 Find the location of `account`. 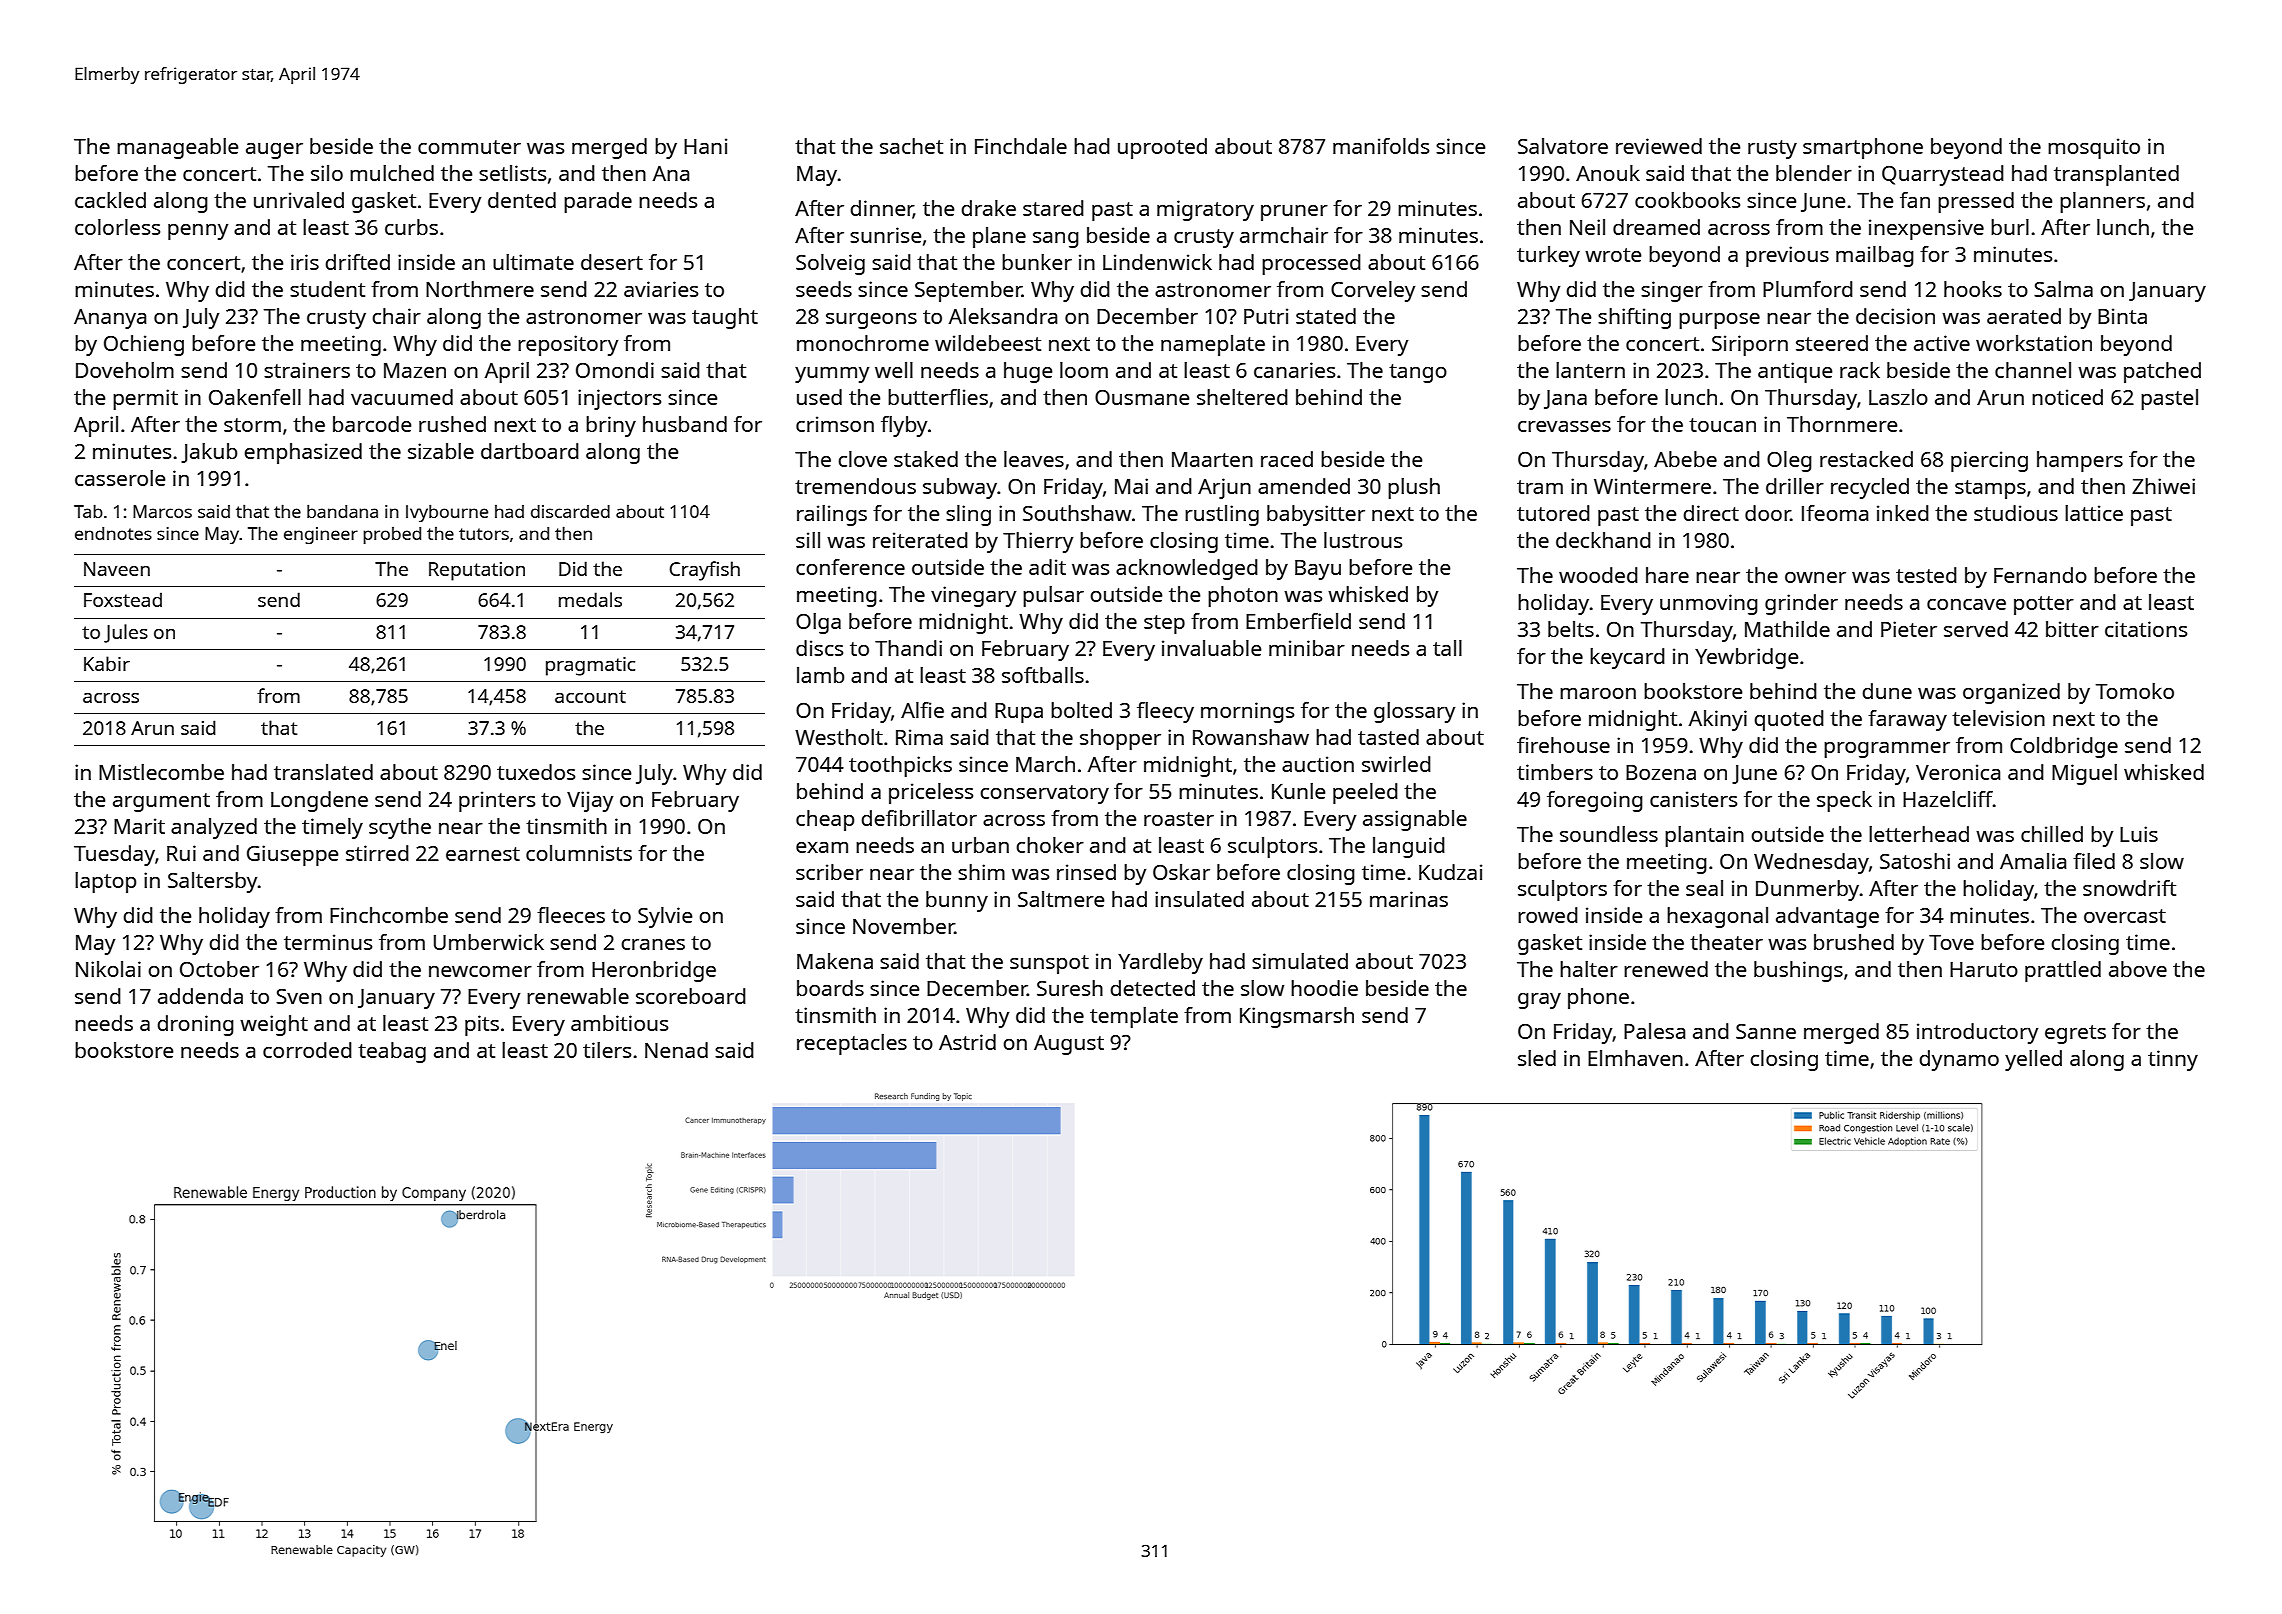

account is located at coordinates (590, 696).
